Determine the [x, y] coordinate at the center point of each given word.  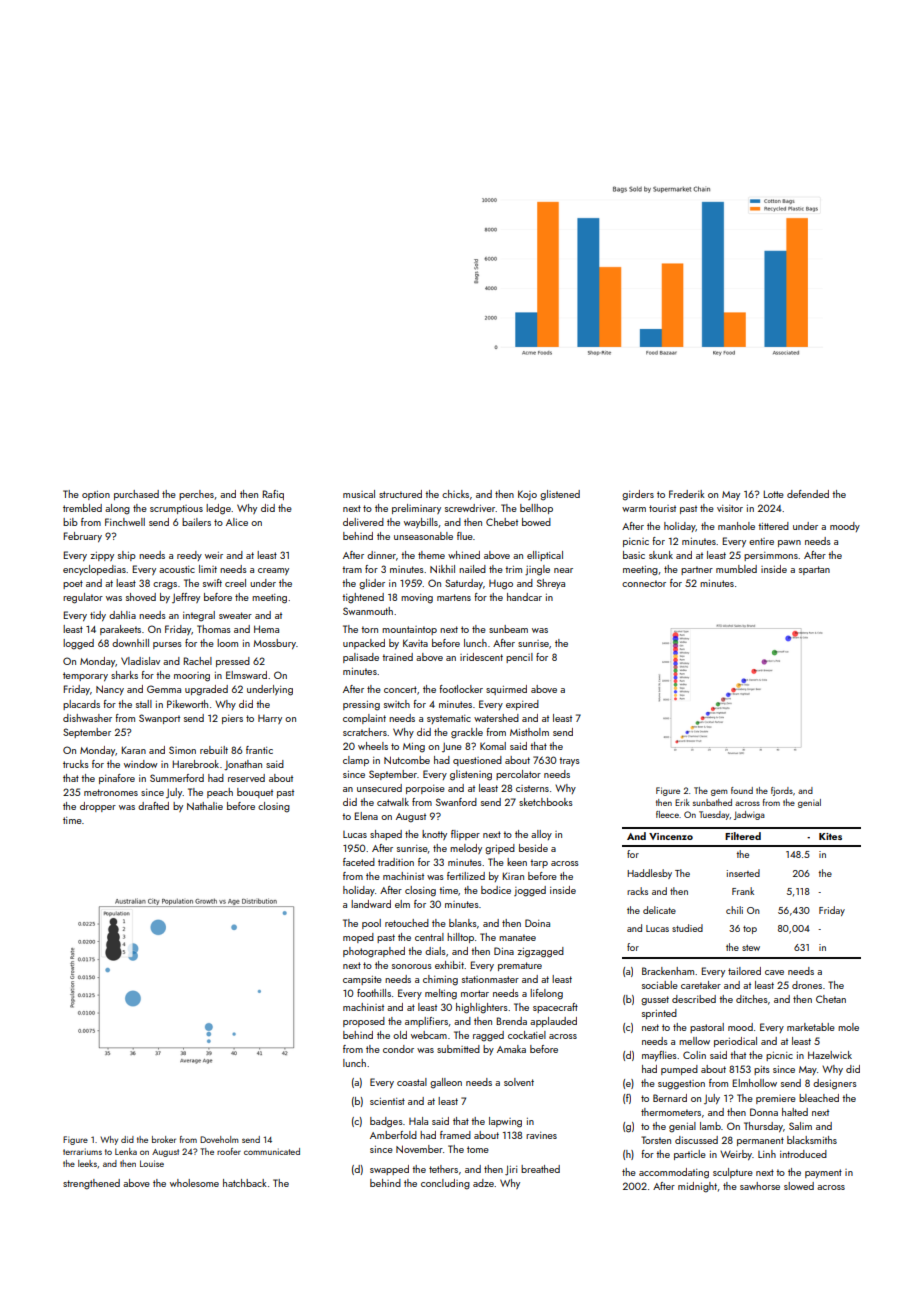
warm [634, 509]
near [563, 570]
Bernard [670, 1098]
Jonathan [243, 765]
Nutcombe [407, 760]
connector [644, 583]
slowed [799, 1186]
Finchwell [125, 522]
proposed [364, 1022]
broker [164, 1139]
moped [358, 938]
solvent [519, 1082]
